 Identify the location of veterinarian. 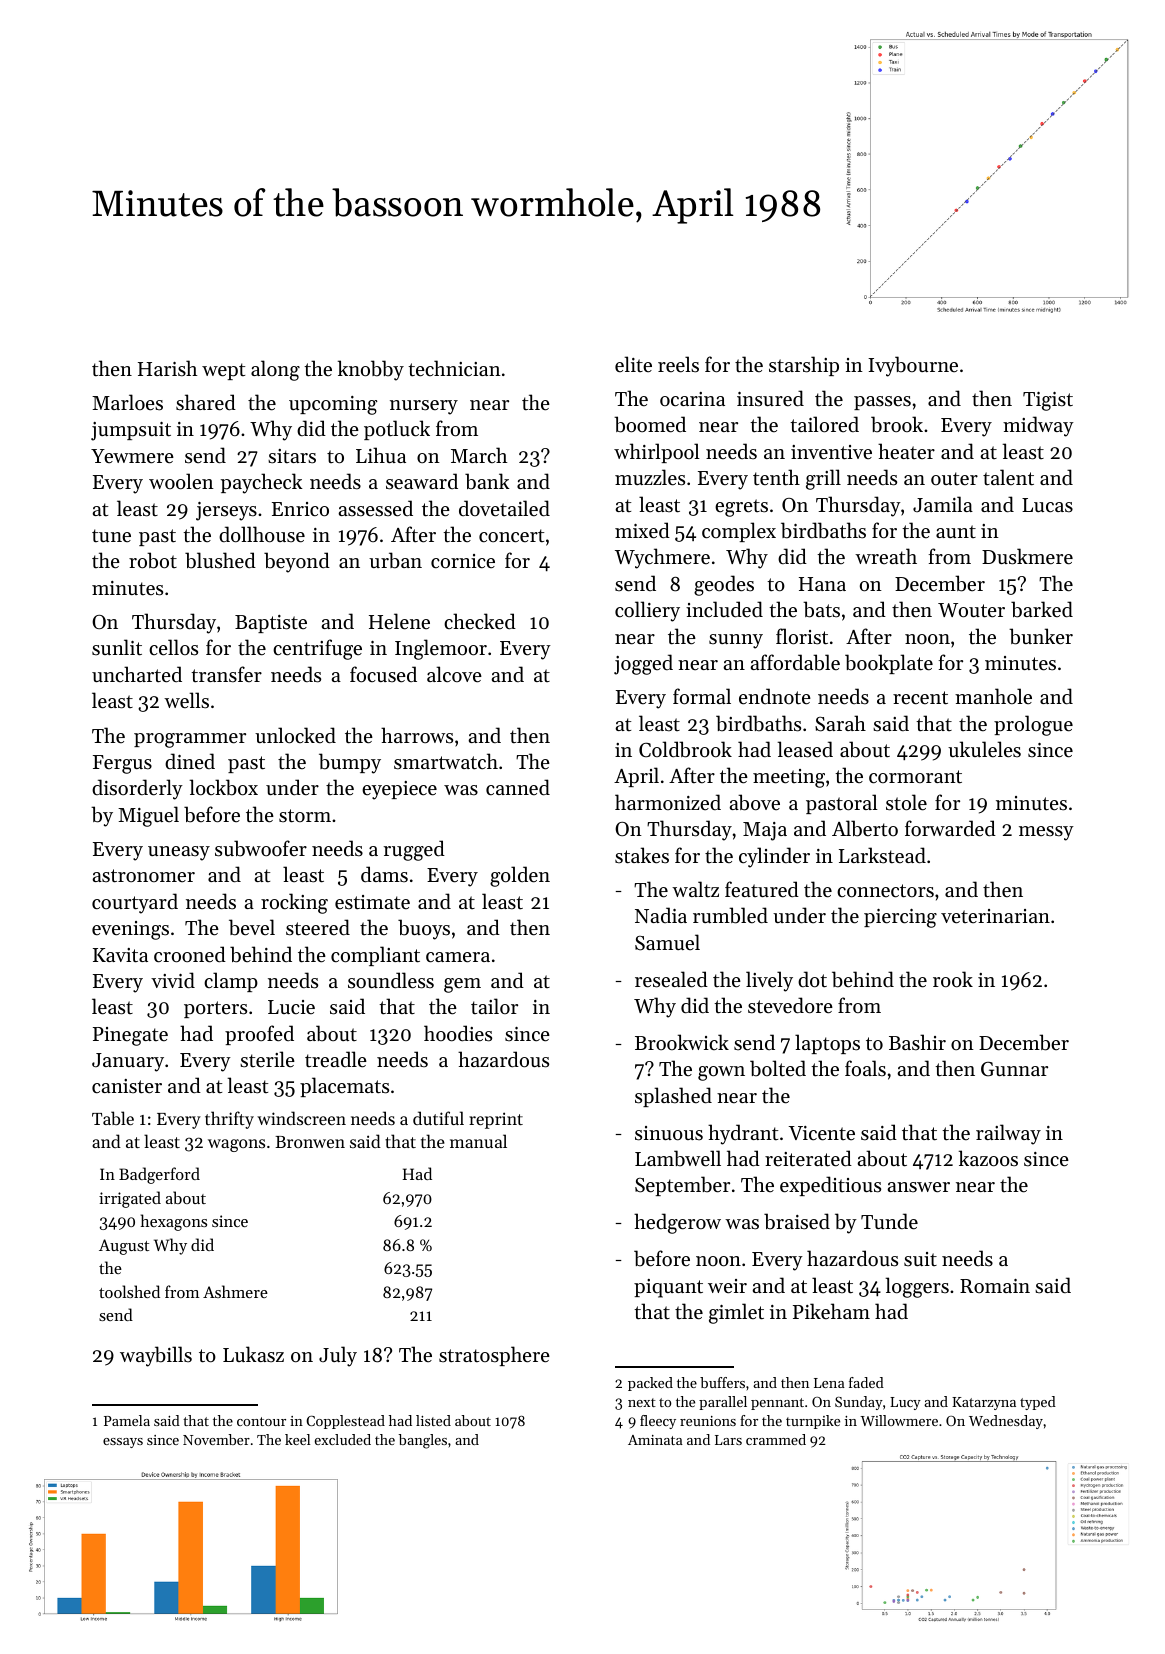
(995, 916).
